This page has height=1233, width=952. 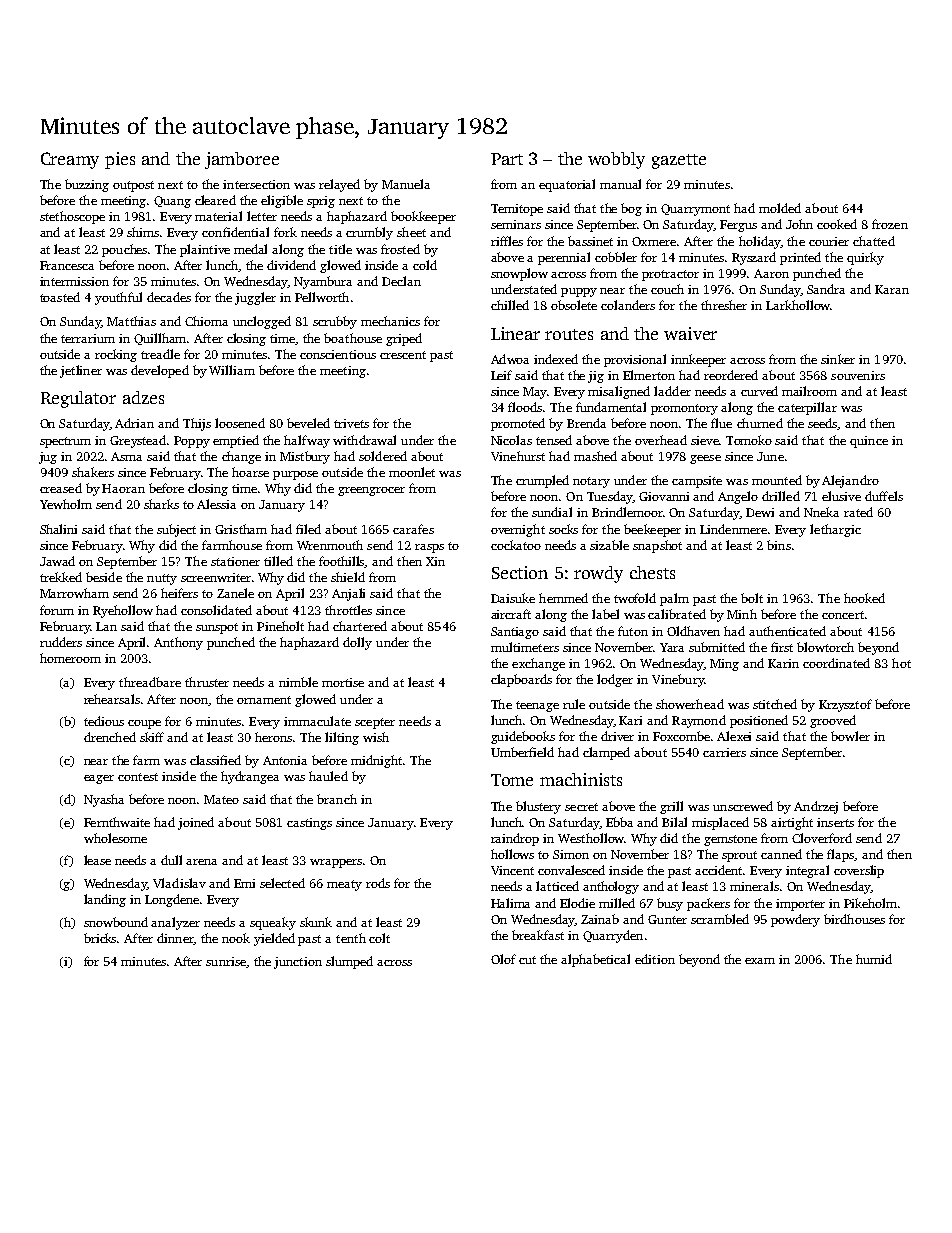 I want to click on Part, so click(x=507, y=159).
